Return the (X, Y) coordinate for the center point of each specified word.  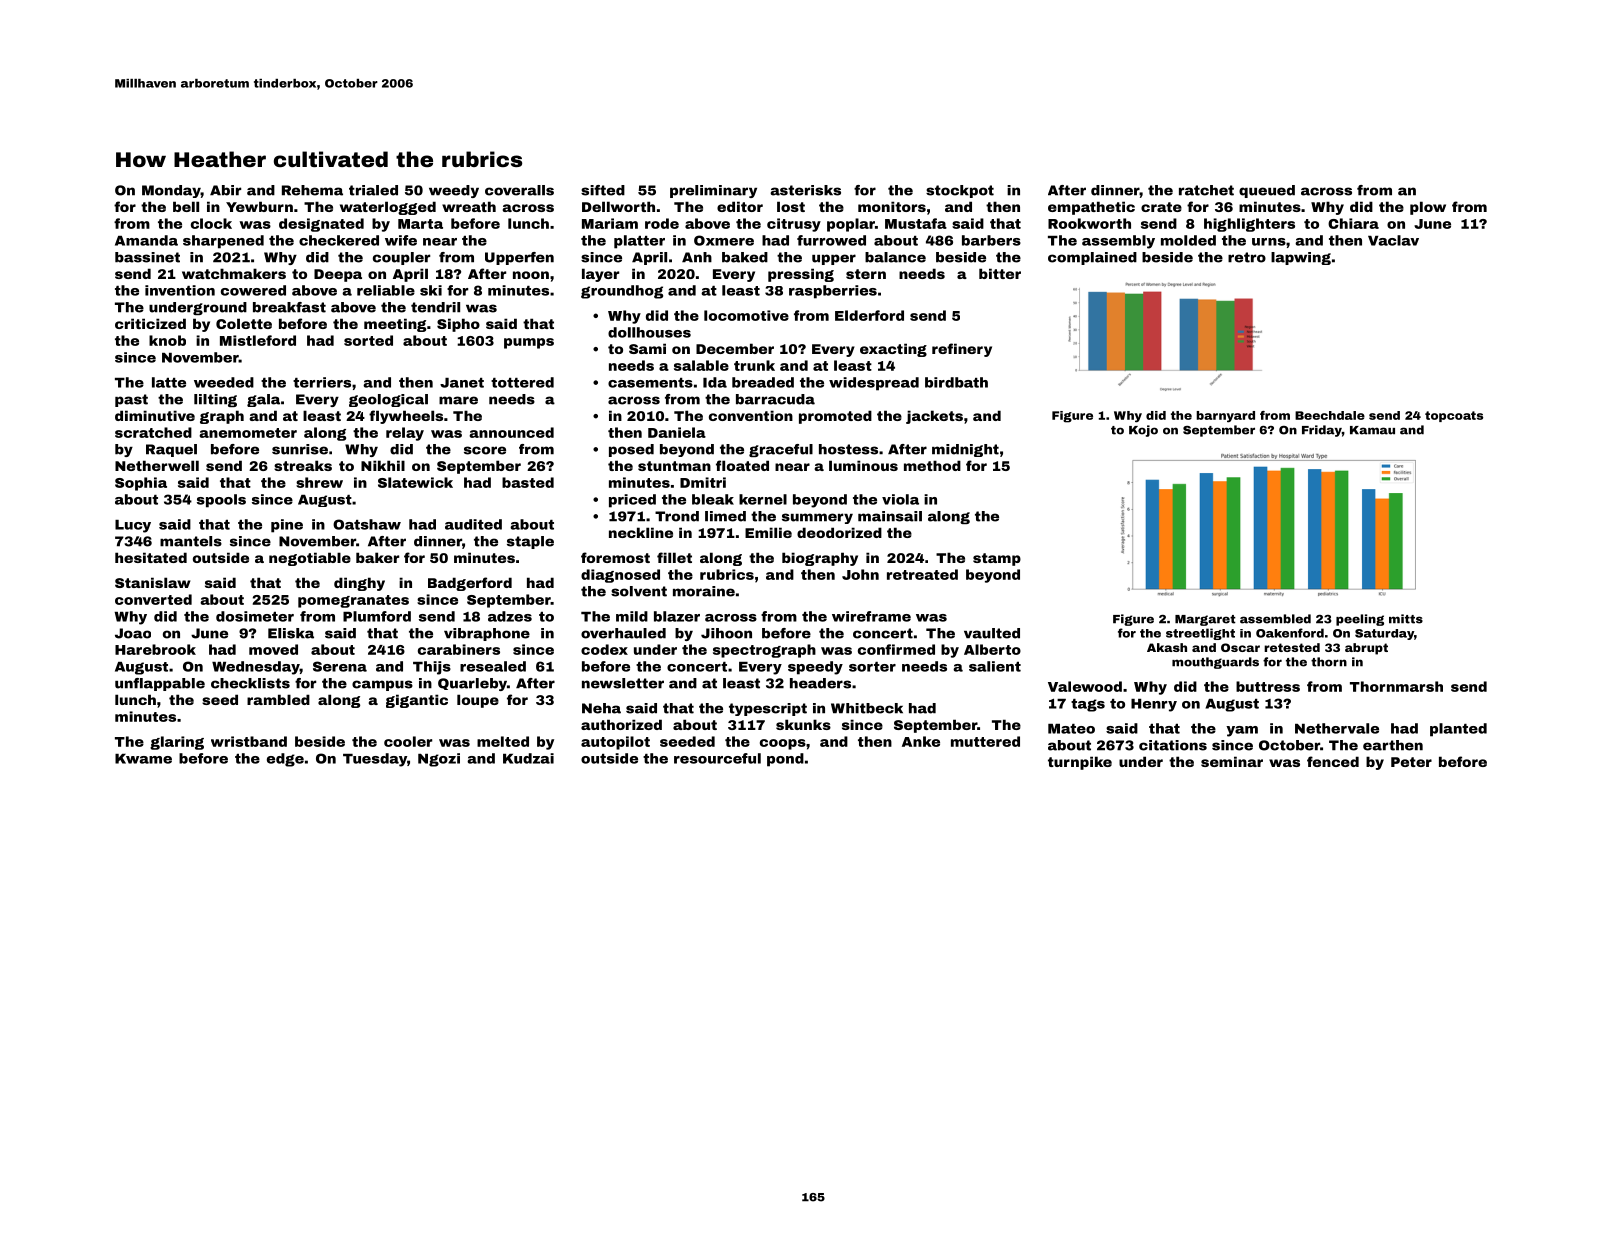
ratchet (1206, 190)
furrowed (831, 240)
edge (285, 760)
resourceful (717, 758)
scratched (153, 432)
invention (180, 290)
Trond (677, 516)
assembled (1275, 619)
